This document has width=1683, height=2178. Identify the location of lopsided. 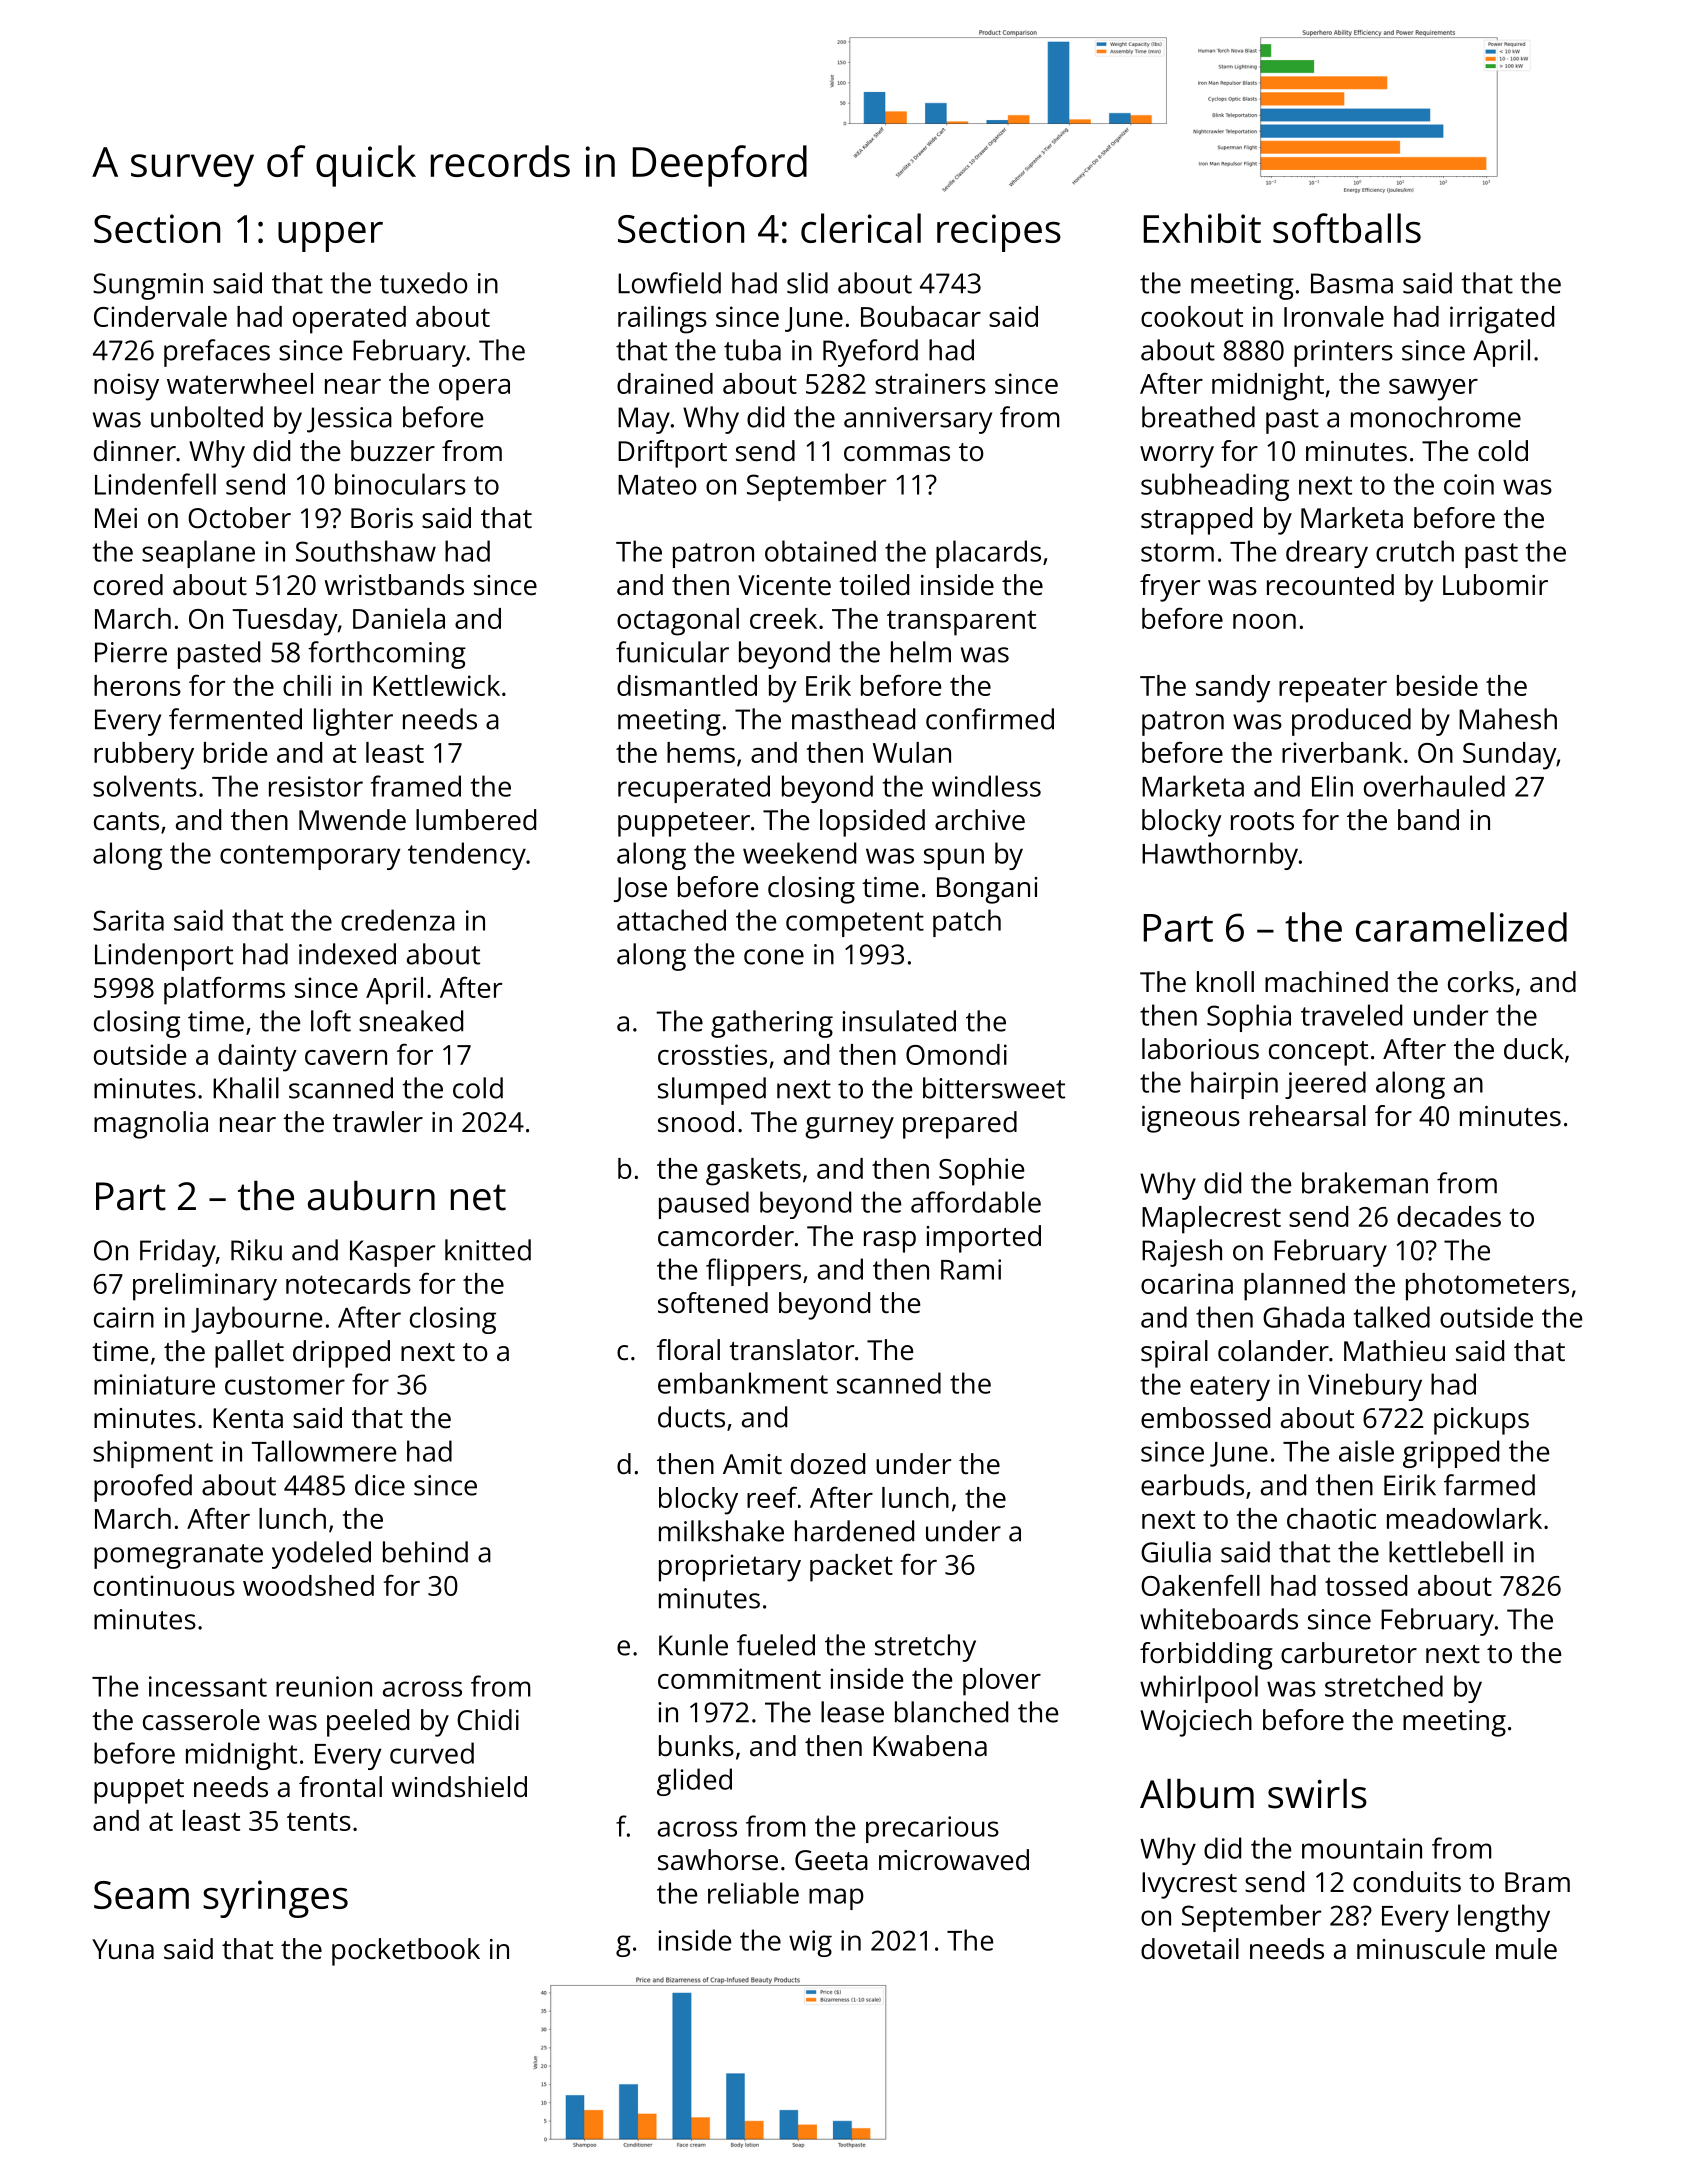
(872, 823).
